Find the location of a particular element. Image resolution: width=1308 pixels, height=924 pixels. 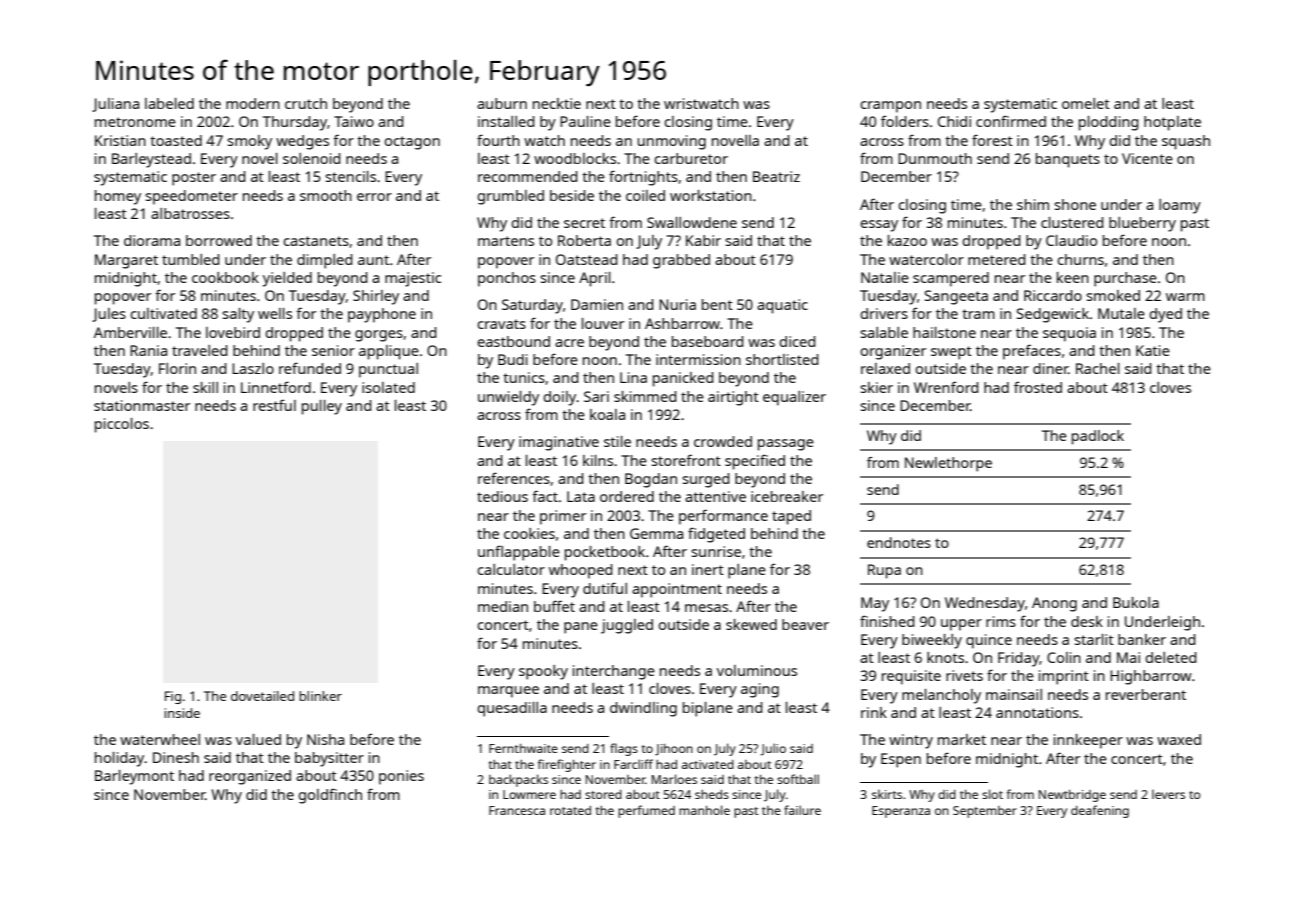

Margaret is located at coordinates (126, 261).
